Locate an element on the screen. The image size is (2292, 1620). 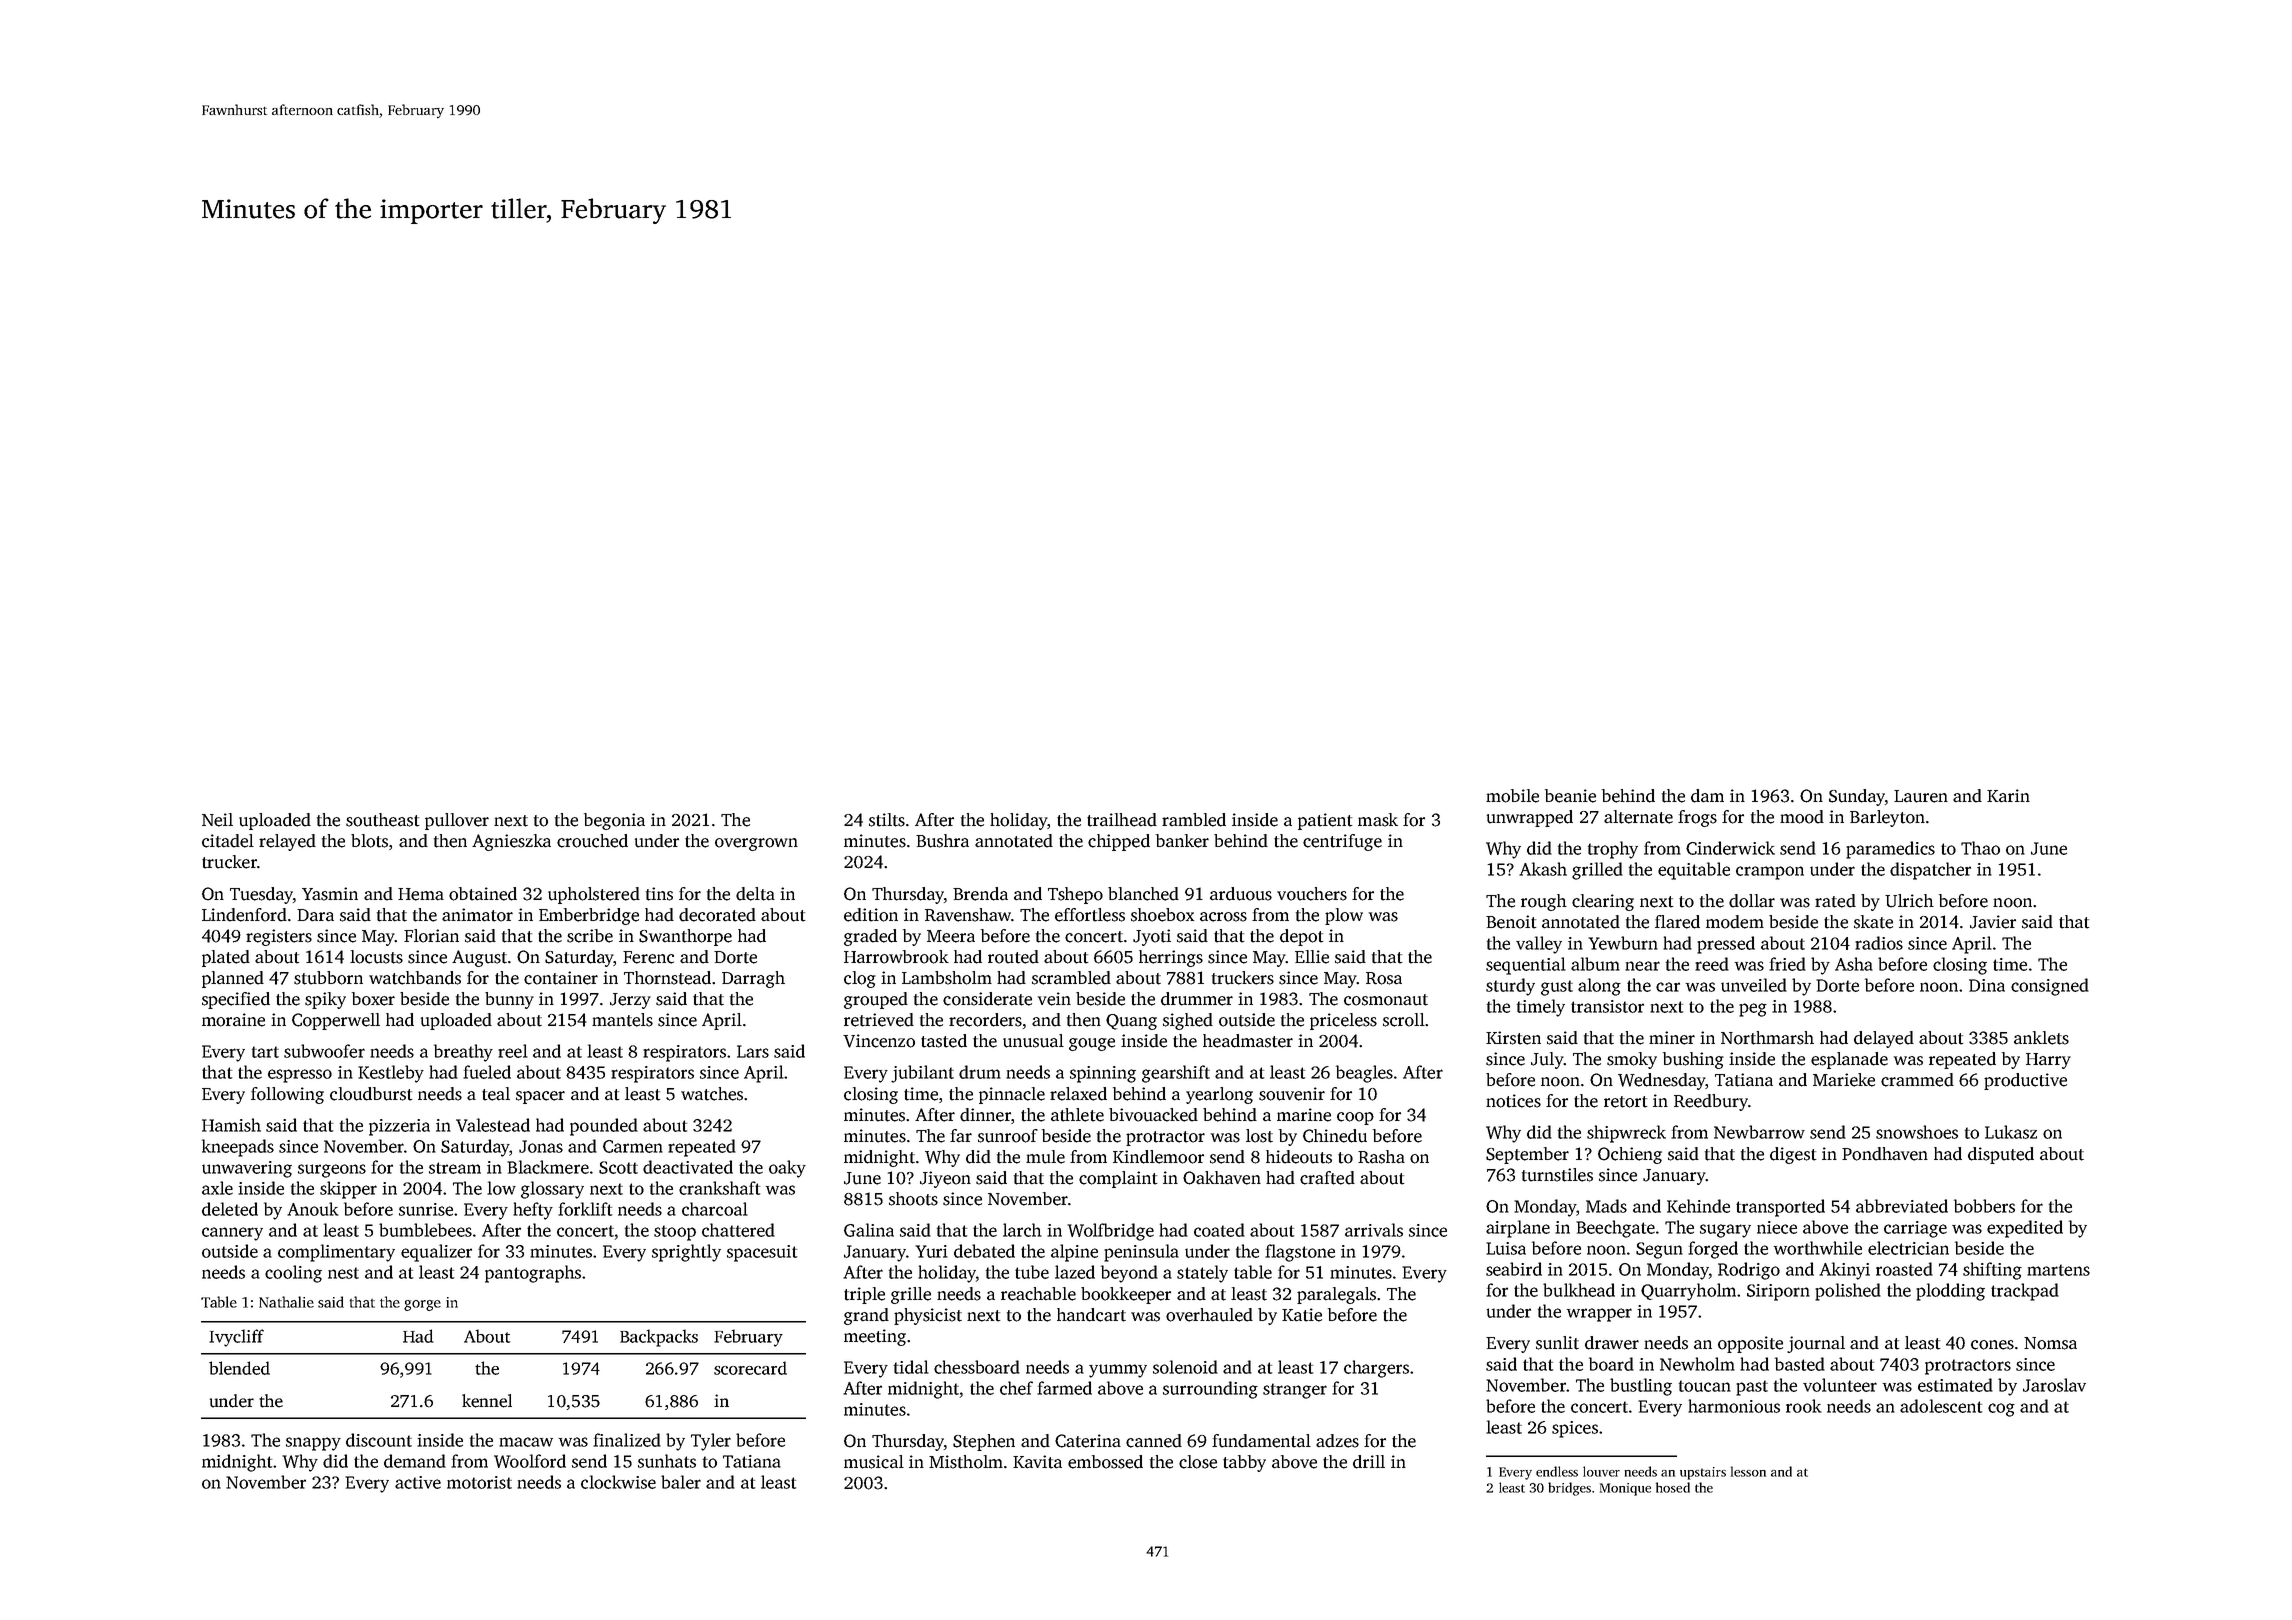
beagles is located at coordinates (1364, 1074).
